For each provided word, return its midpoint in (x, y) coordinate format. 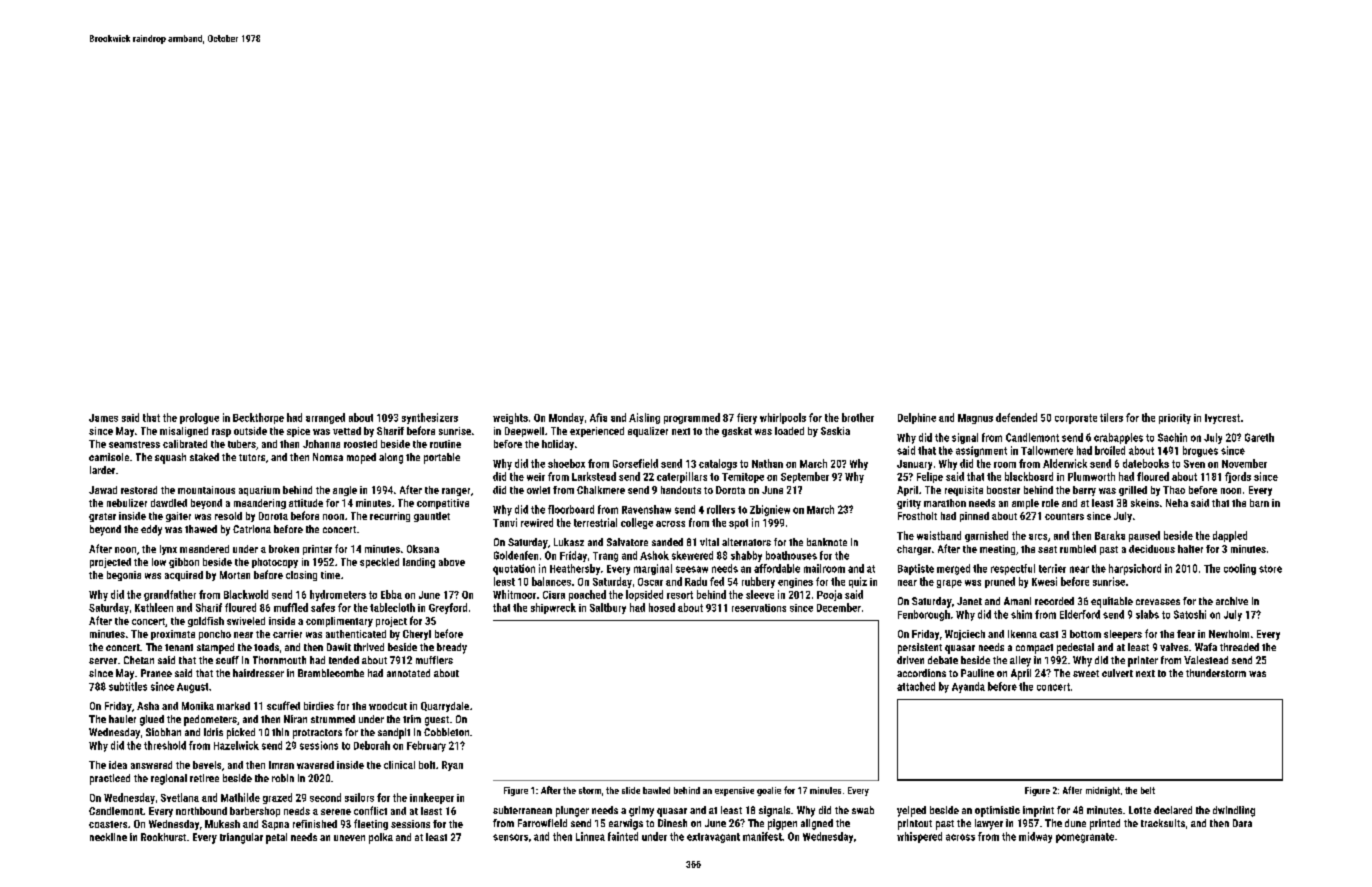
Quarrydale (445, 707)
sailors (359, 797)
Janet (969, 601)
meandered (204, 549)
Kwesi (1044, 581)
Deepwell (524, 432)
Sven (1194, 464)
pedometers (210, 720)
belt (1148, 790)
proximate (173, 635)
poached (587, 595)
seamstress (134, 444)
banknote (827, 542)
